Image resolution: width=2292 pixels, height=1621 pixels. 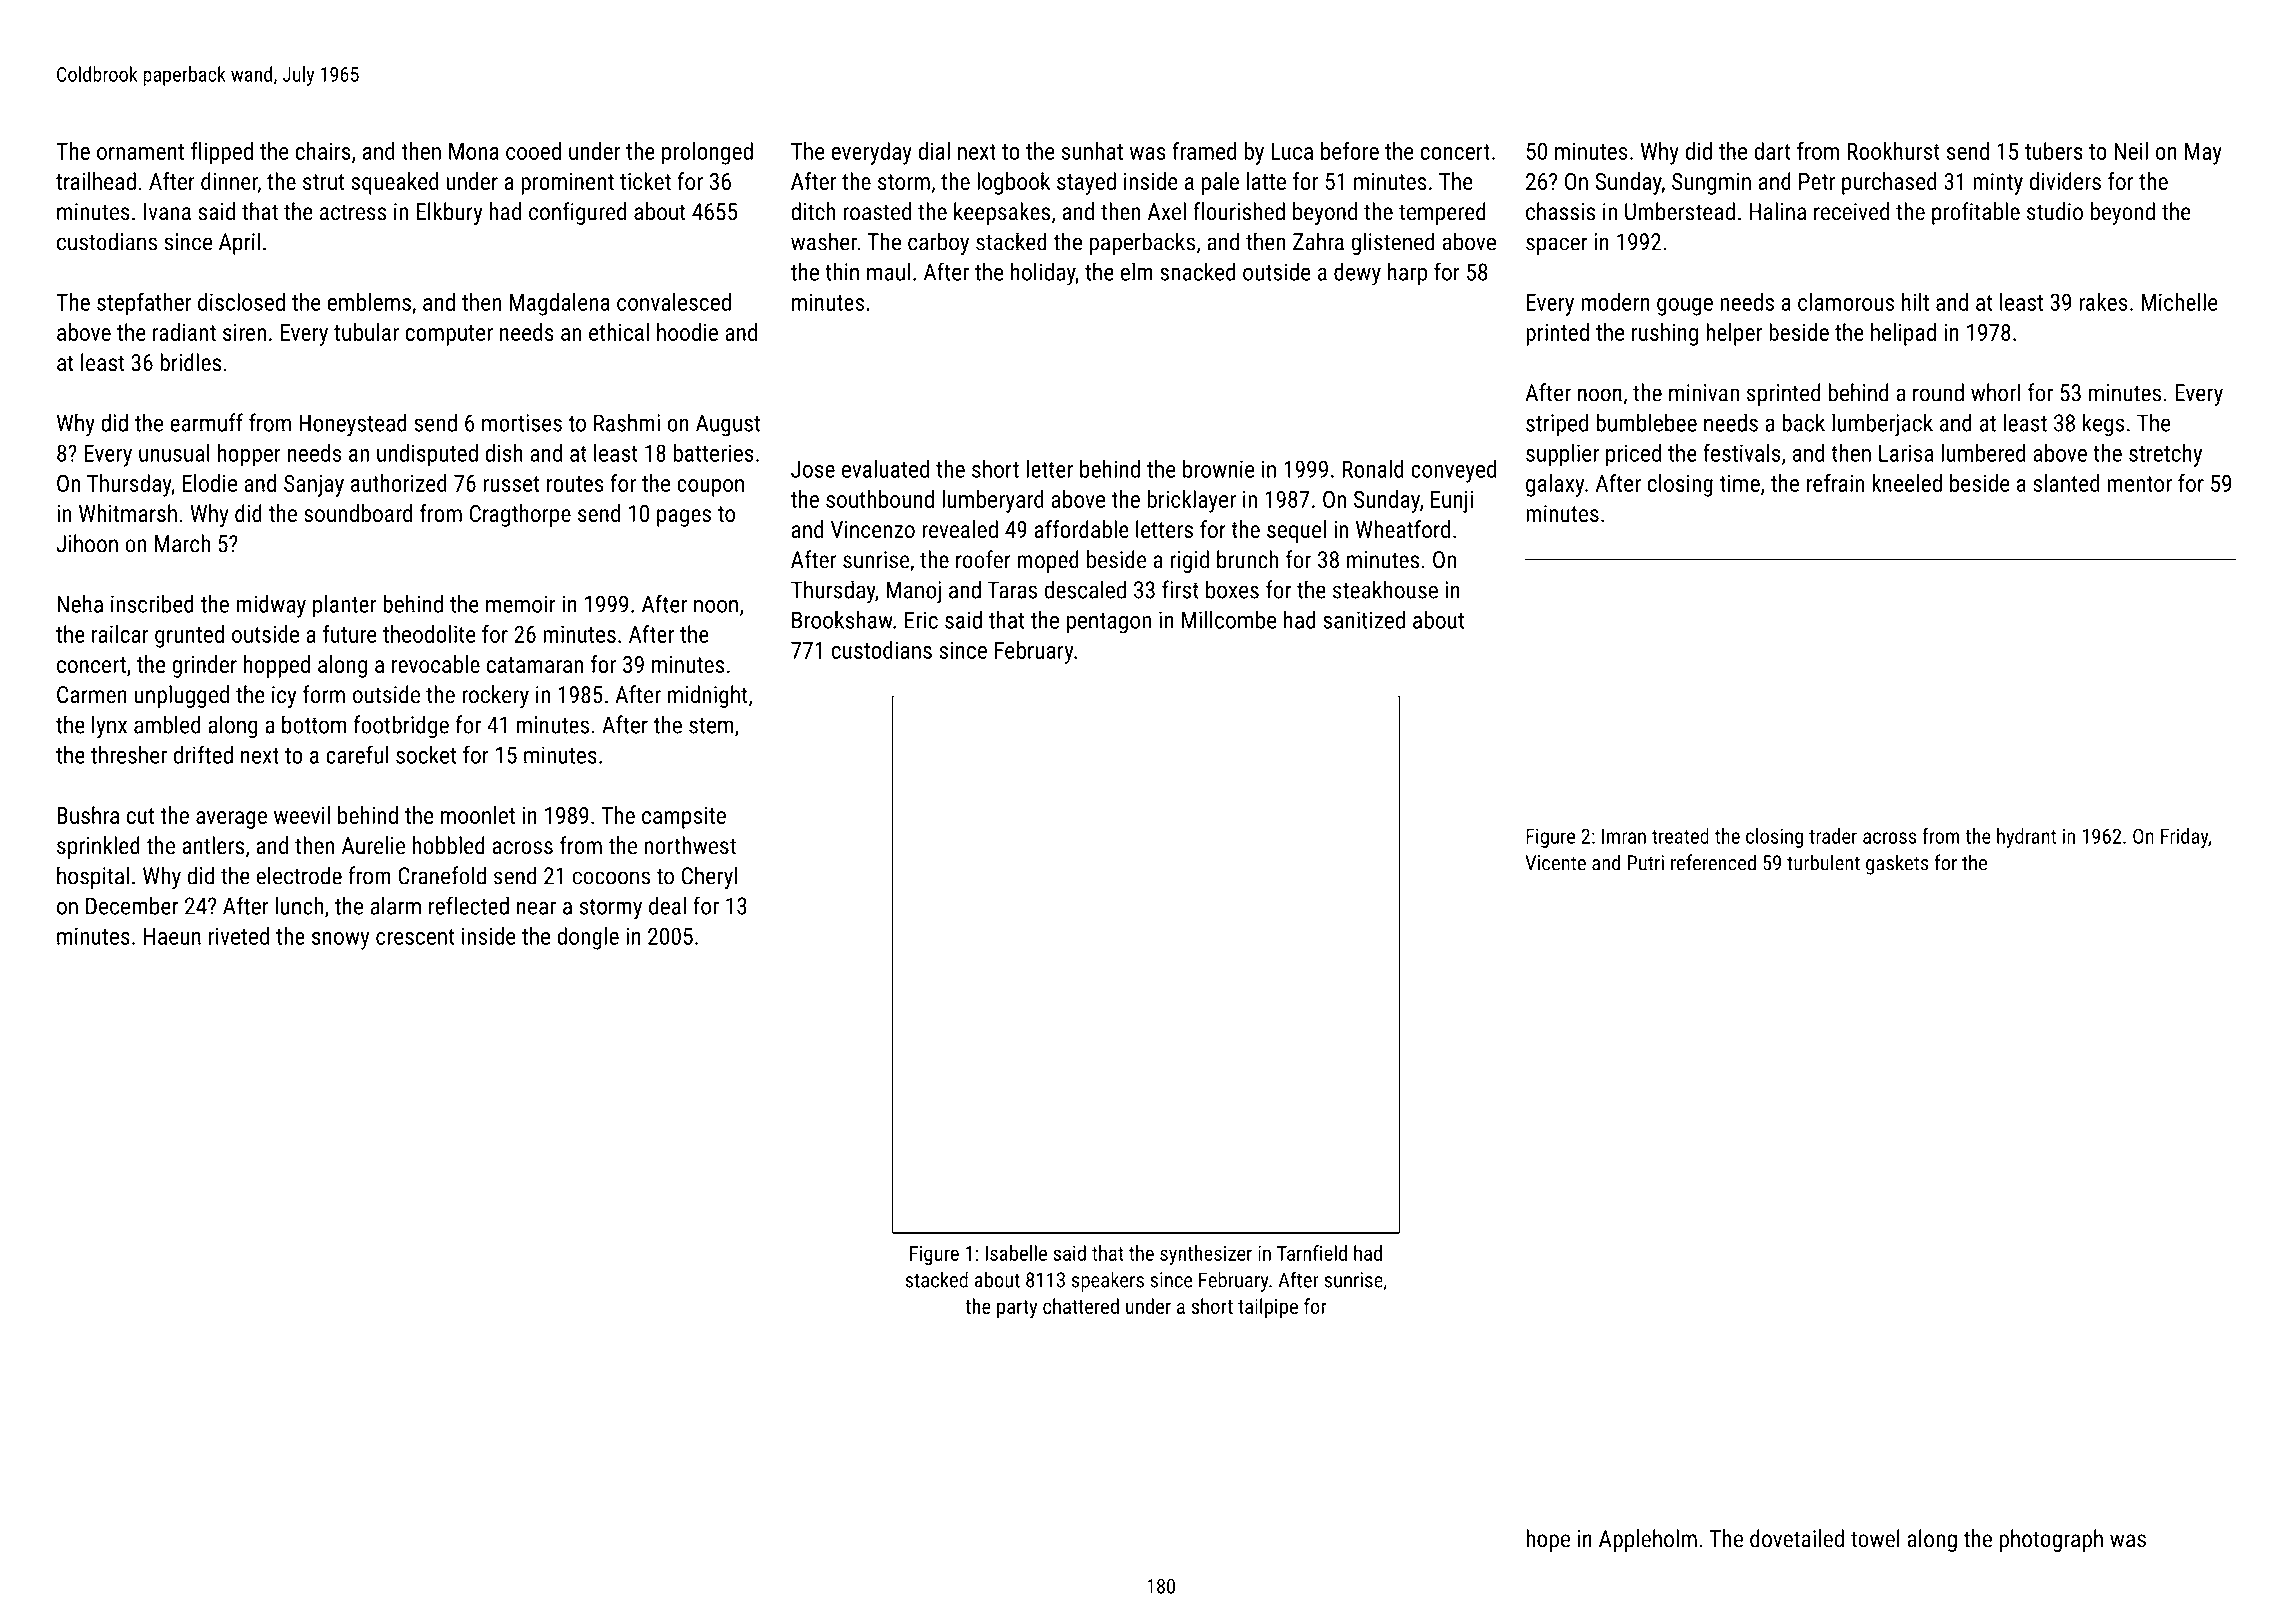 I want to click on tailpipe, so click(x=1268, y=1308).
